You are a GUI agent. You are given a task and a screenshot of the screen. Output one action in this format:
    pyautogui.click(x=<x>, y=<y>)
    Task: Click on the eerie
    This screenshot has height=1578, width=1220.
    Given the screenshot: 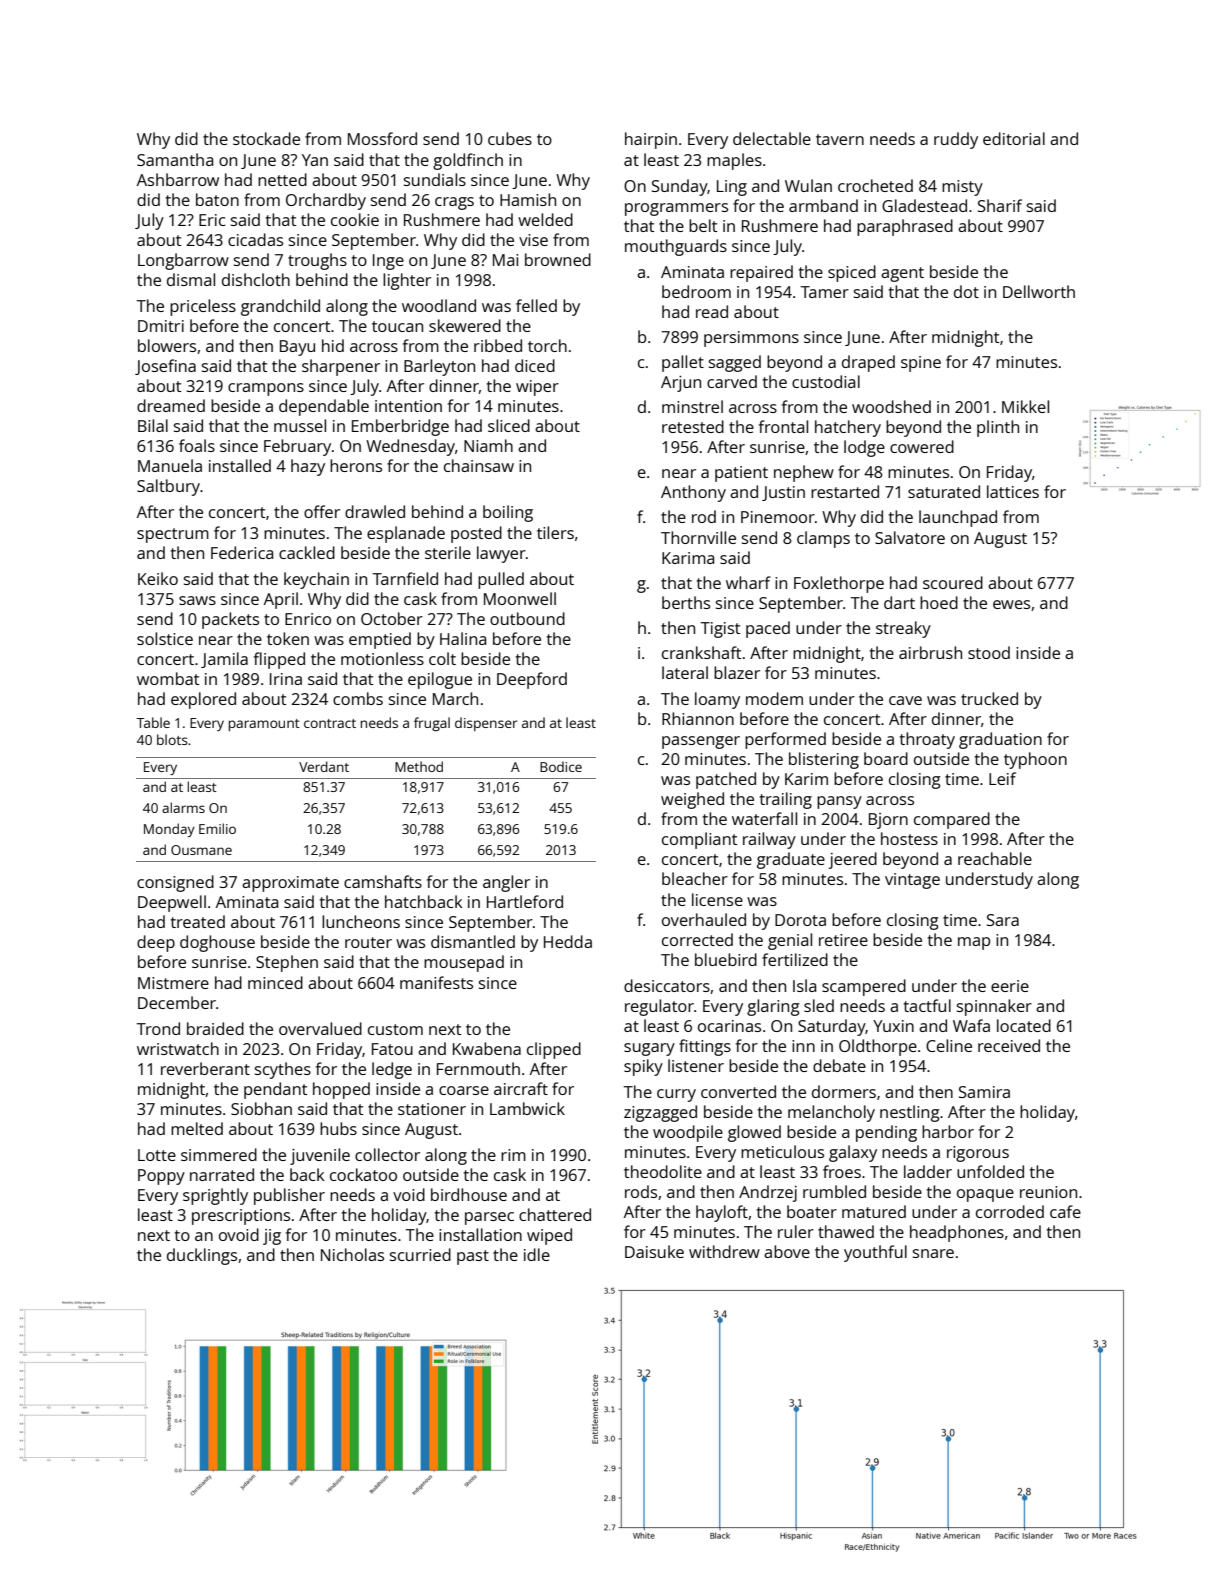 What is the action you would take?
    pyautogui.click(x=1010, y=986)
